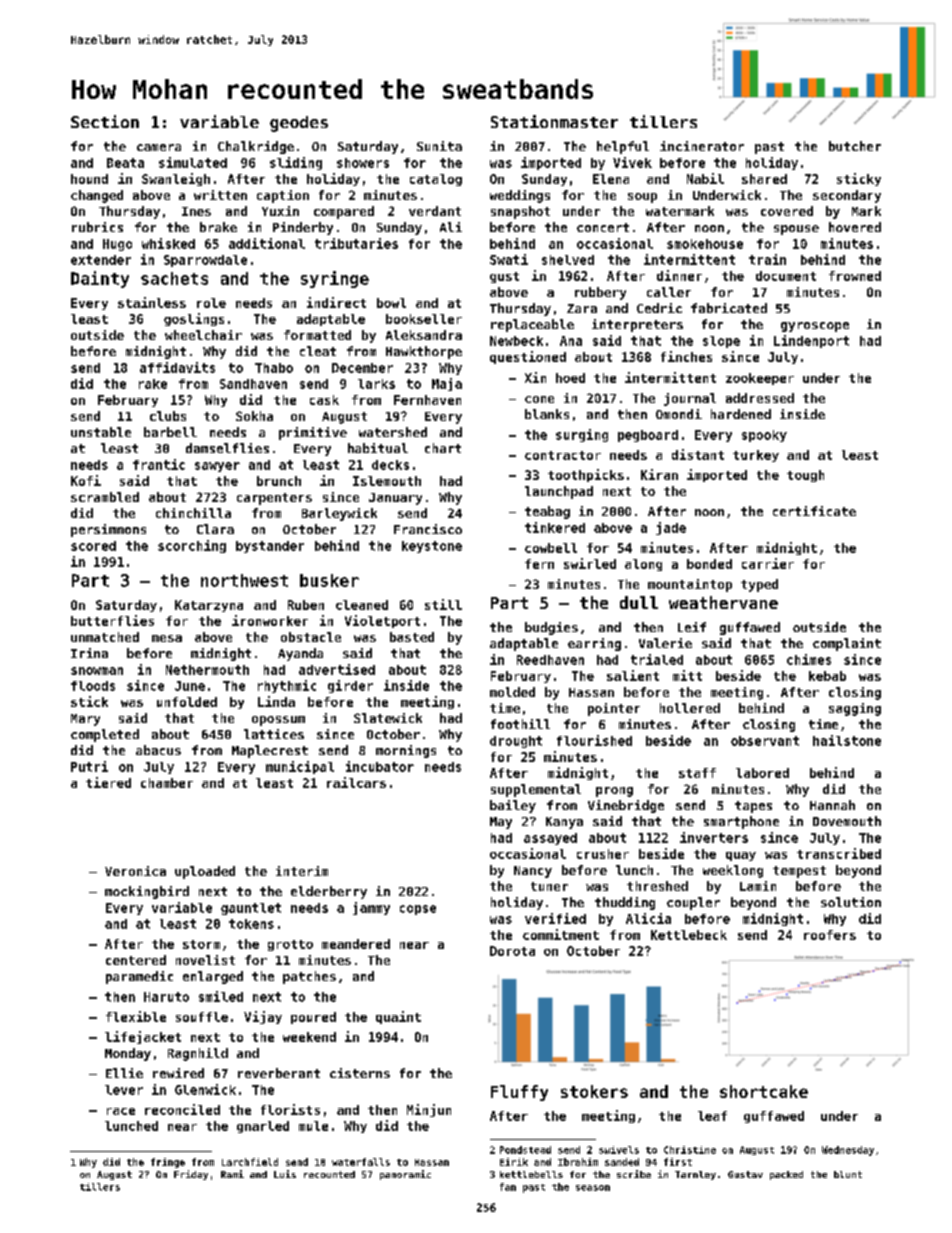 The image size is (952, 1233). What do you see at coordinates (633, 675) in the page?
I see `salient` at bounding box center [633, 675].
